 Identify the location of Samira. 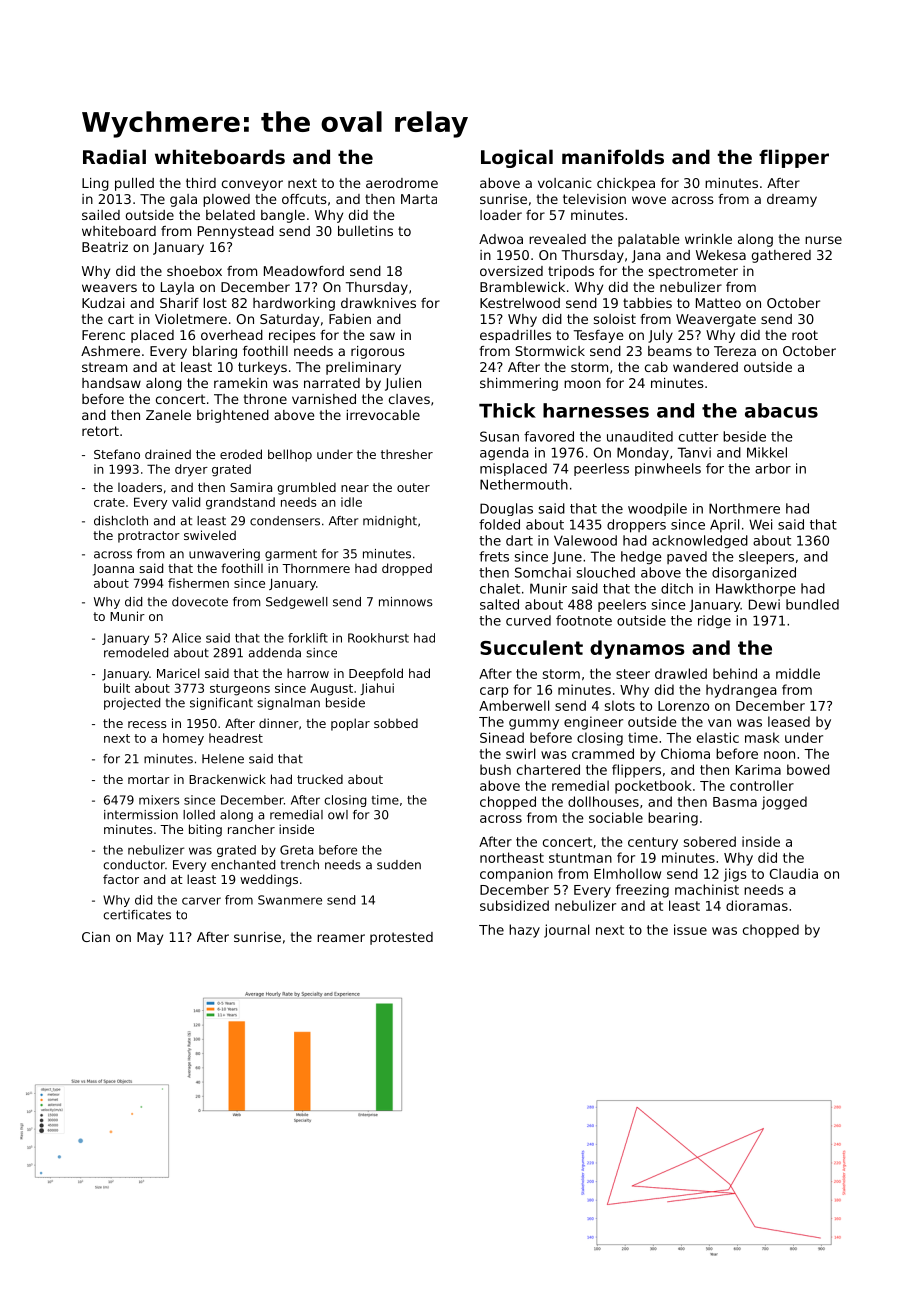
(251, 487).
